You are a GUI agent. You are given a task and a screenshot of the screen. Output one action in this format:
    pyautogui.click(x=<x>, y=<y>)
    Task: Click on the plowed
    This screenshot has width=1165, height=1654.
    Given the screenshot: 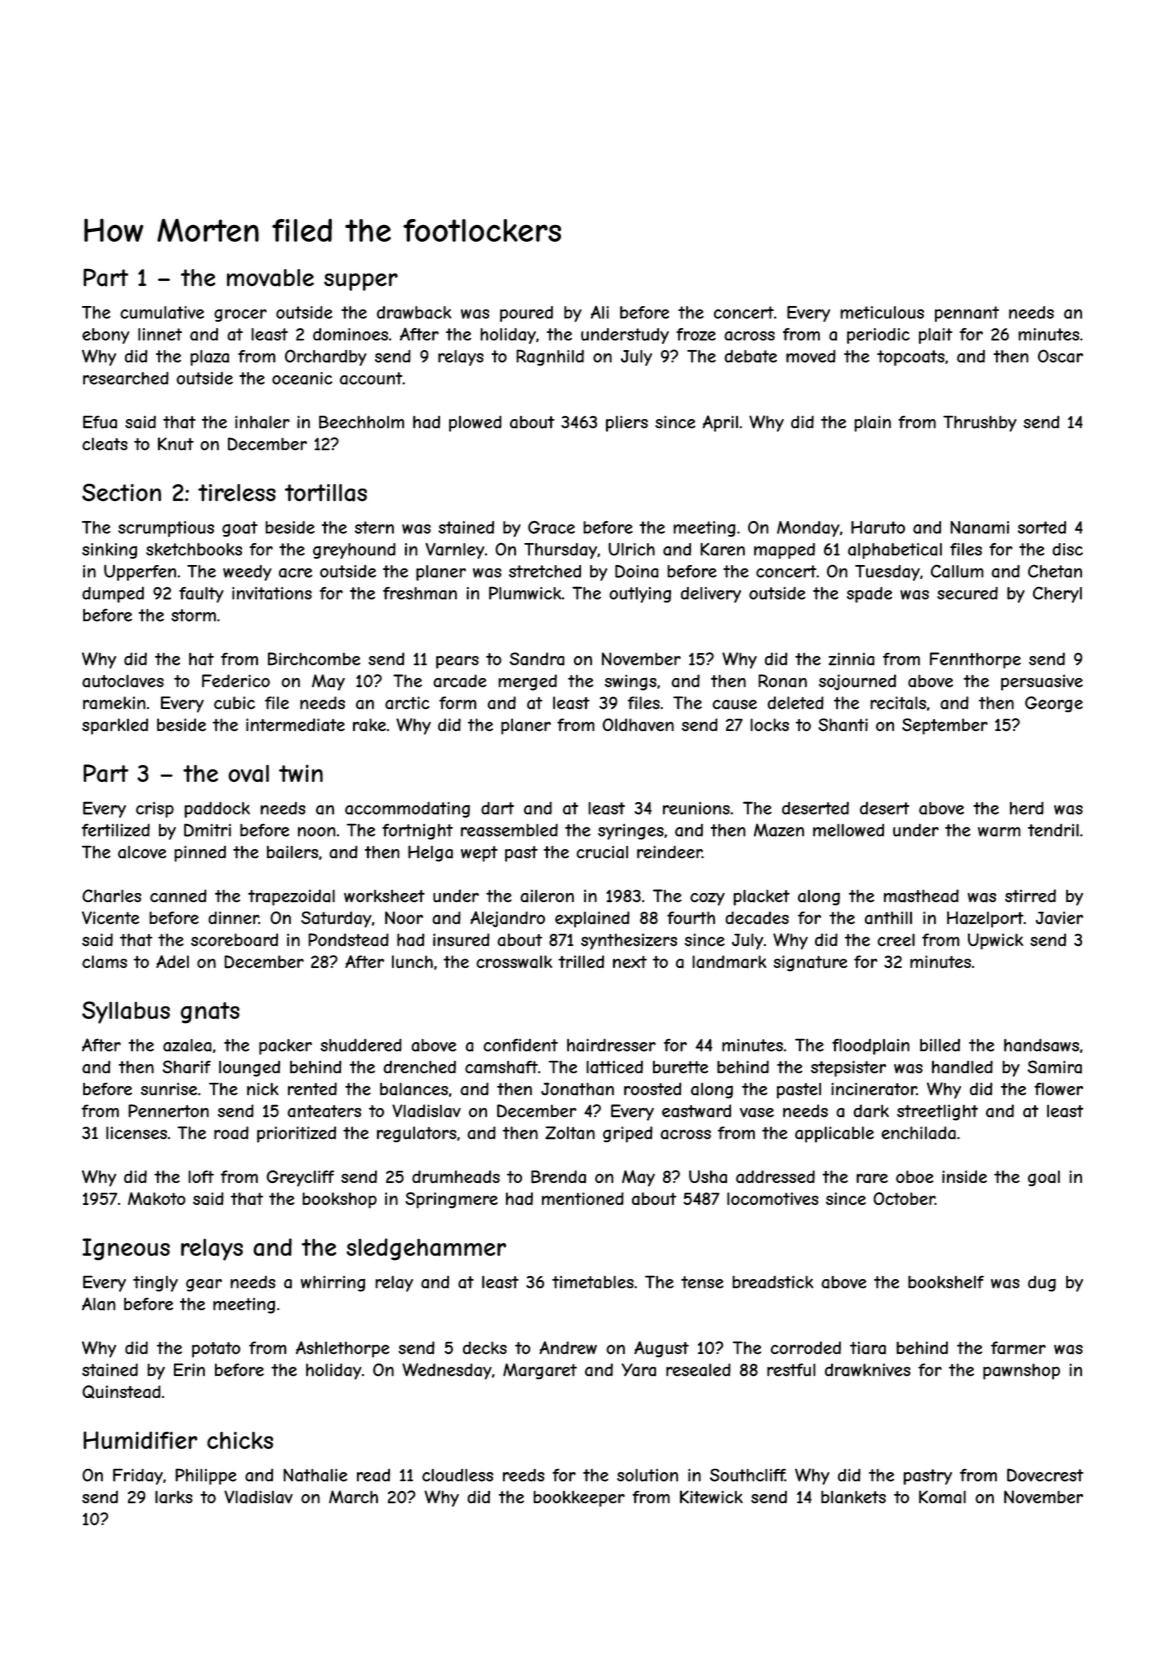 What is the action you would take?
    pyautogui.click(x=475, y=423)
